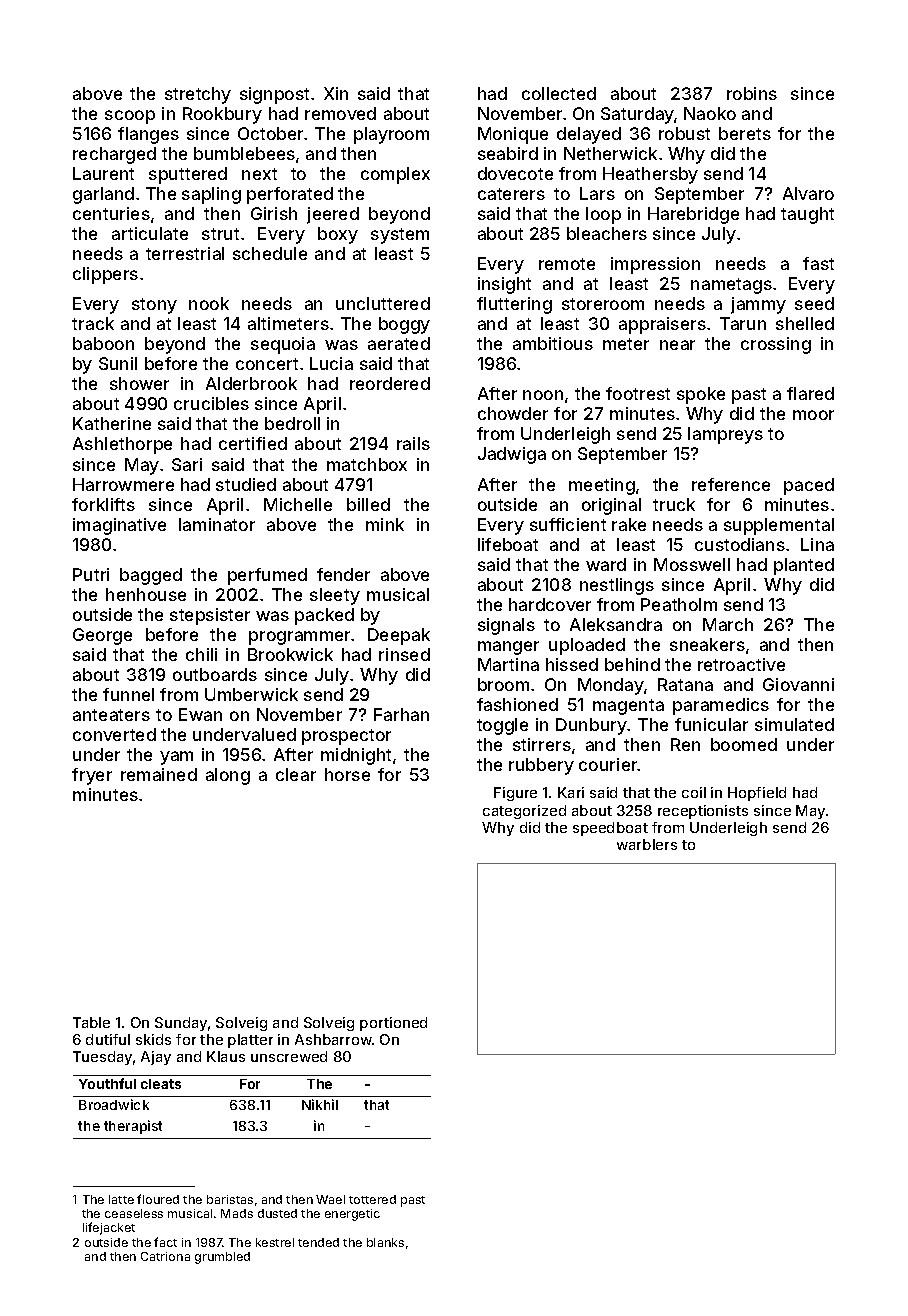 The width and height of the screenshot is (908, 1316). I want to click on supplemental, so click(779, 526).
